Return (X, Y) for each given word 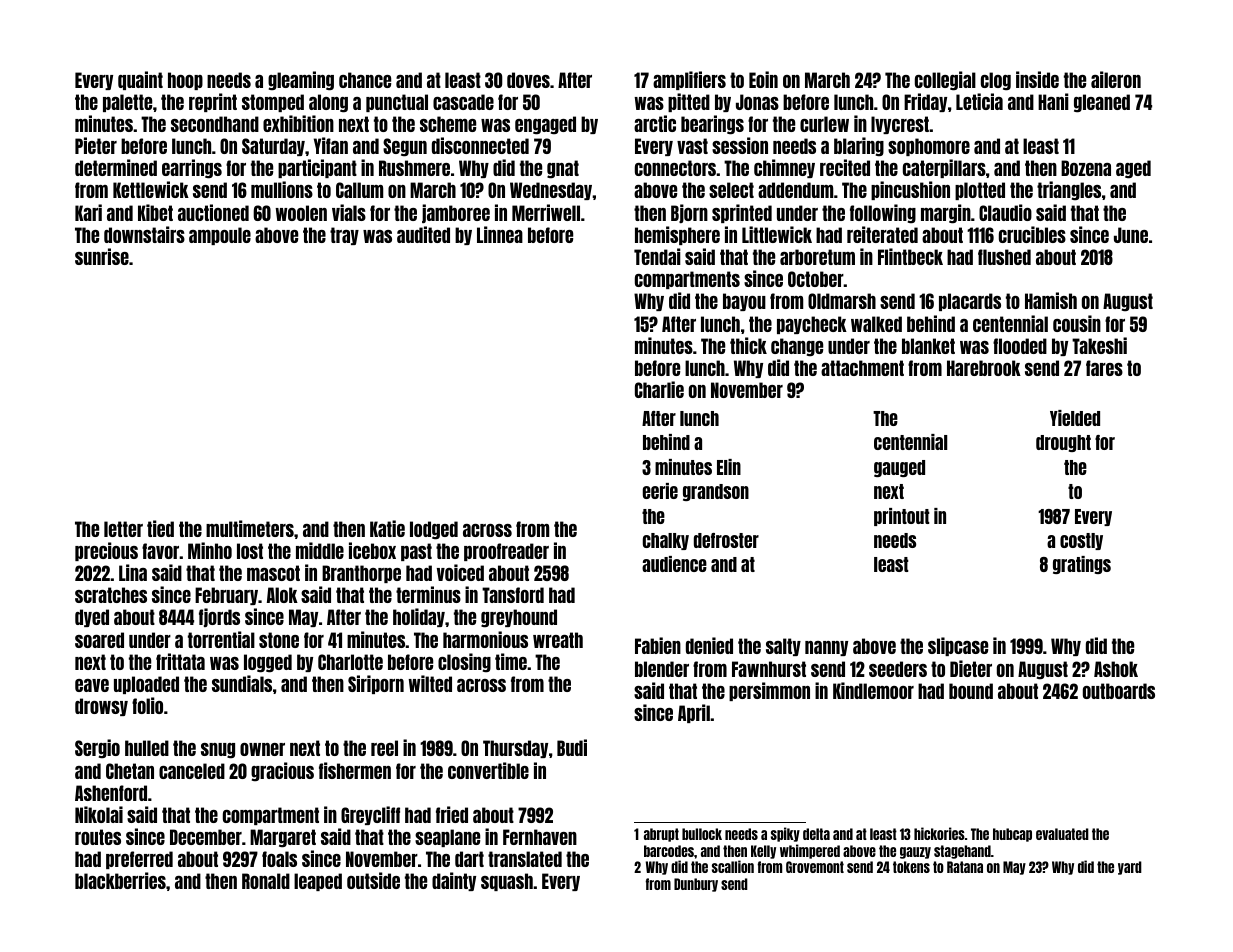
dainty (454, 881)
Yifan (331, 145)
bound (971, 691)
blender (662, 669)
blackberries (120, 880)
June (1131, 235)
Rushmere (414, 168)
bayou (744, 302)
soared (99, 640)
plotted (980, 191)
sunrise (102, 256)
